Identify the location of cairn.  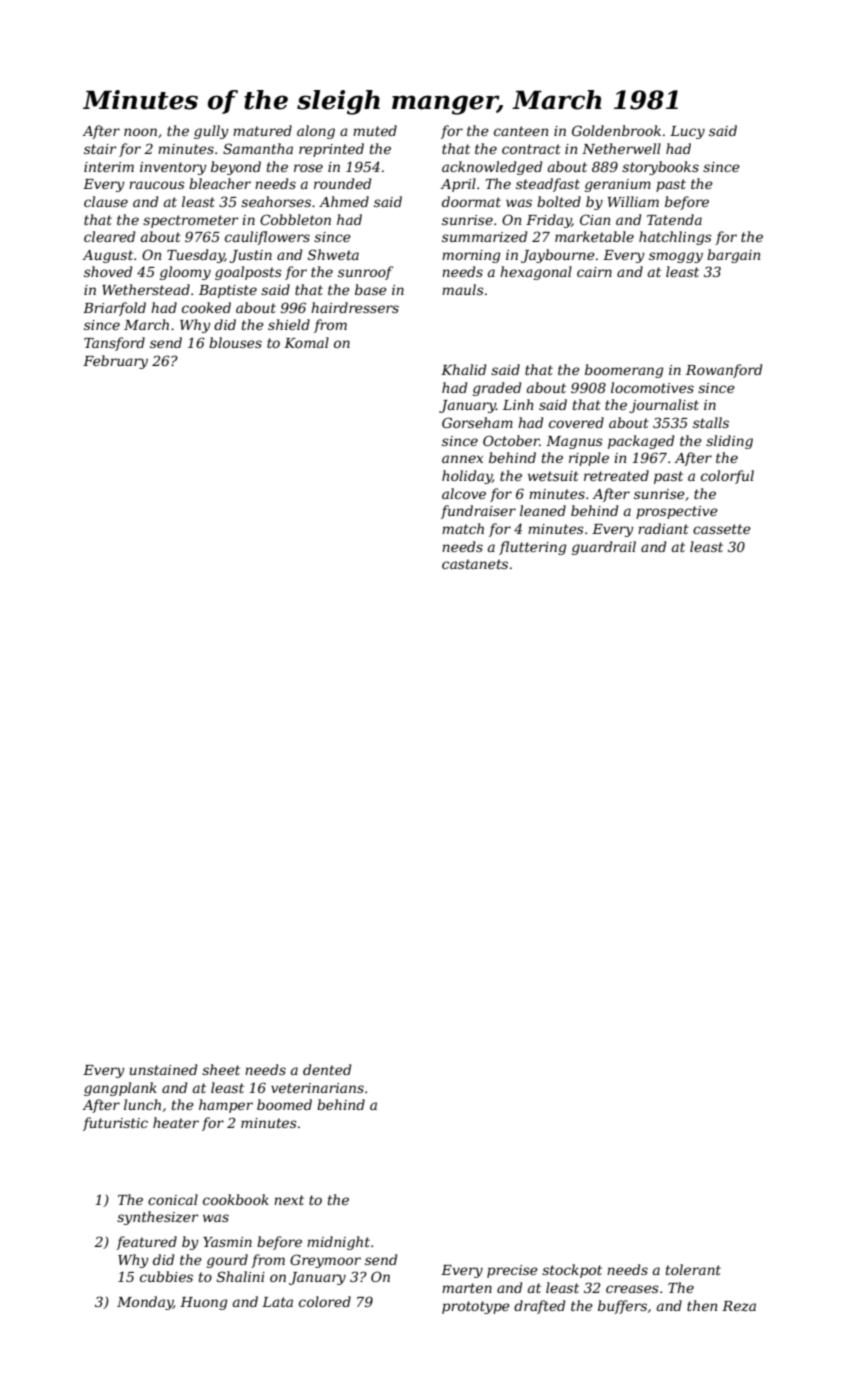
(594, 272).
